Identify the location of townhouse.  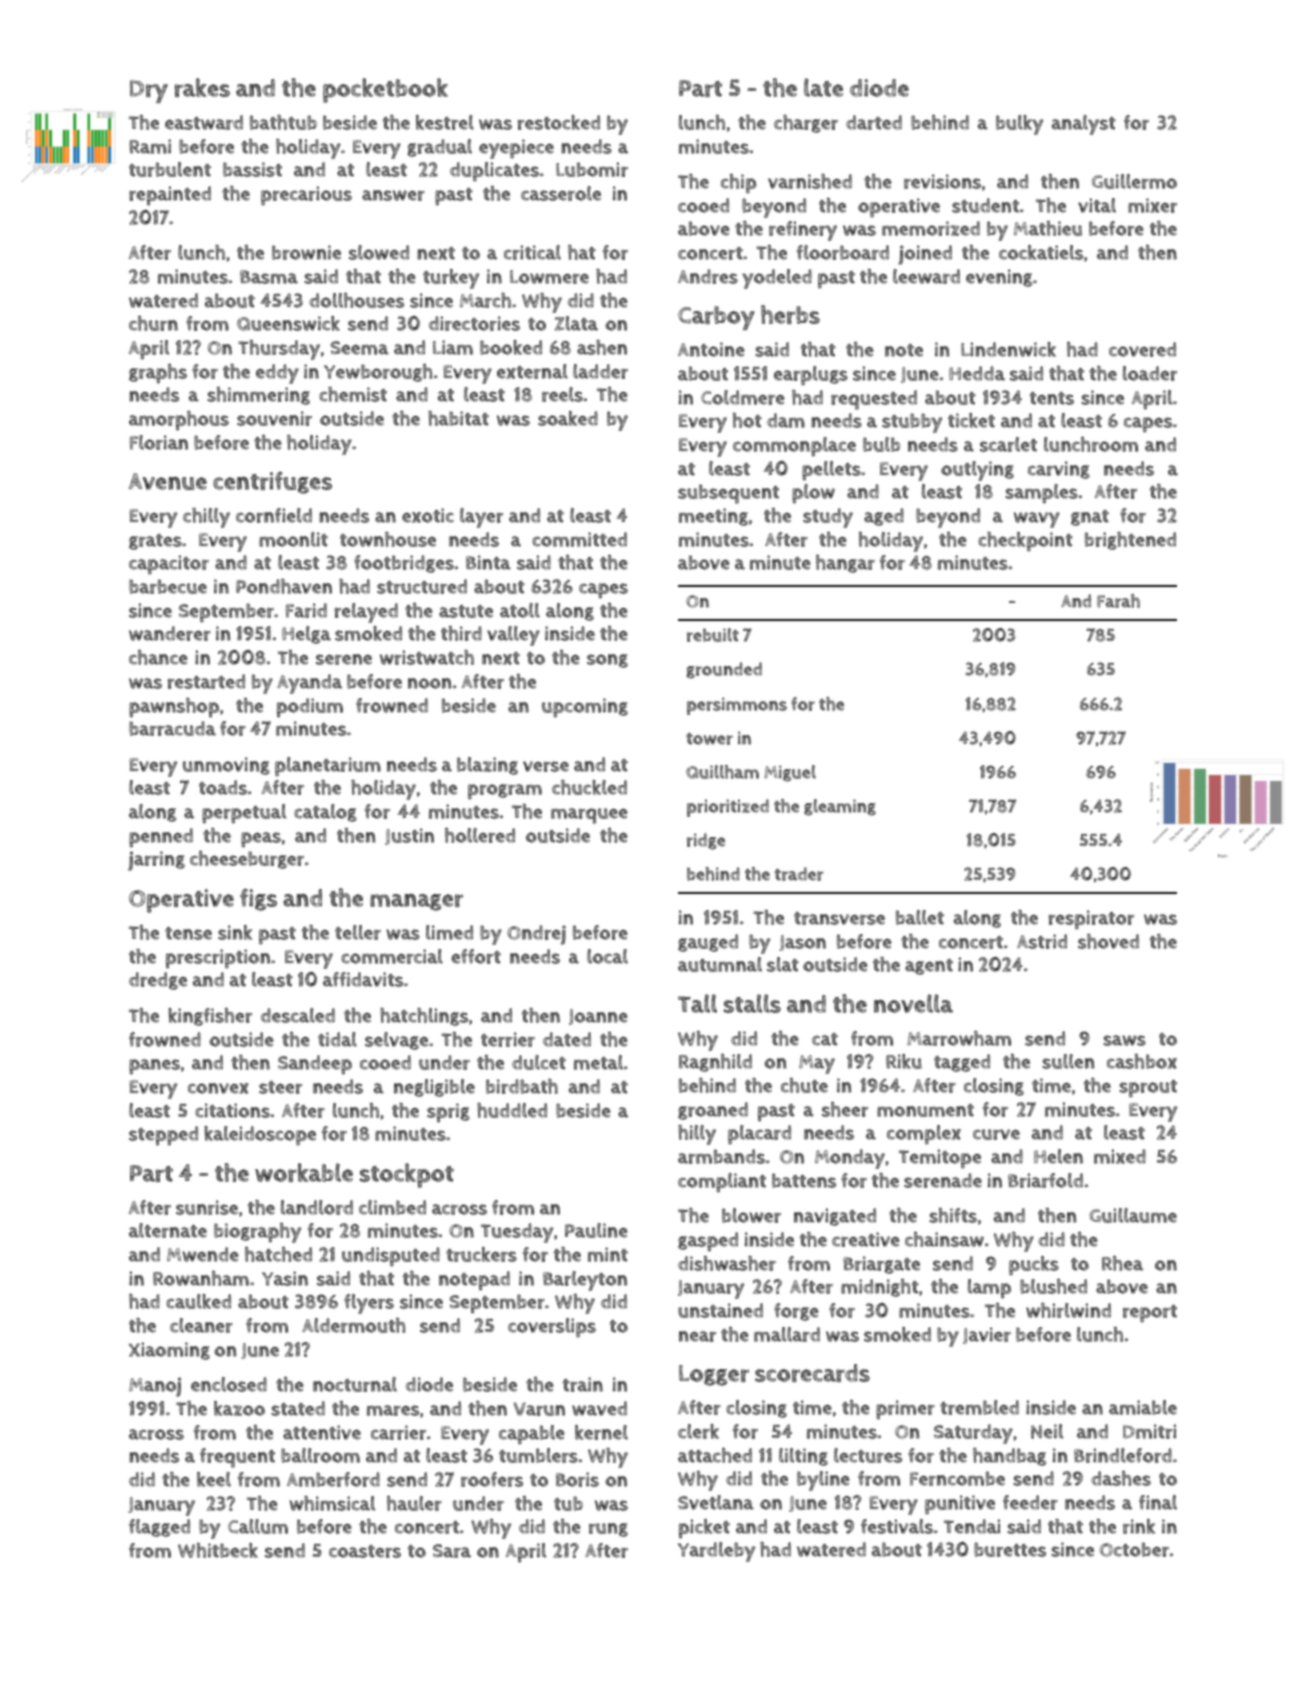
(388, 539).
